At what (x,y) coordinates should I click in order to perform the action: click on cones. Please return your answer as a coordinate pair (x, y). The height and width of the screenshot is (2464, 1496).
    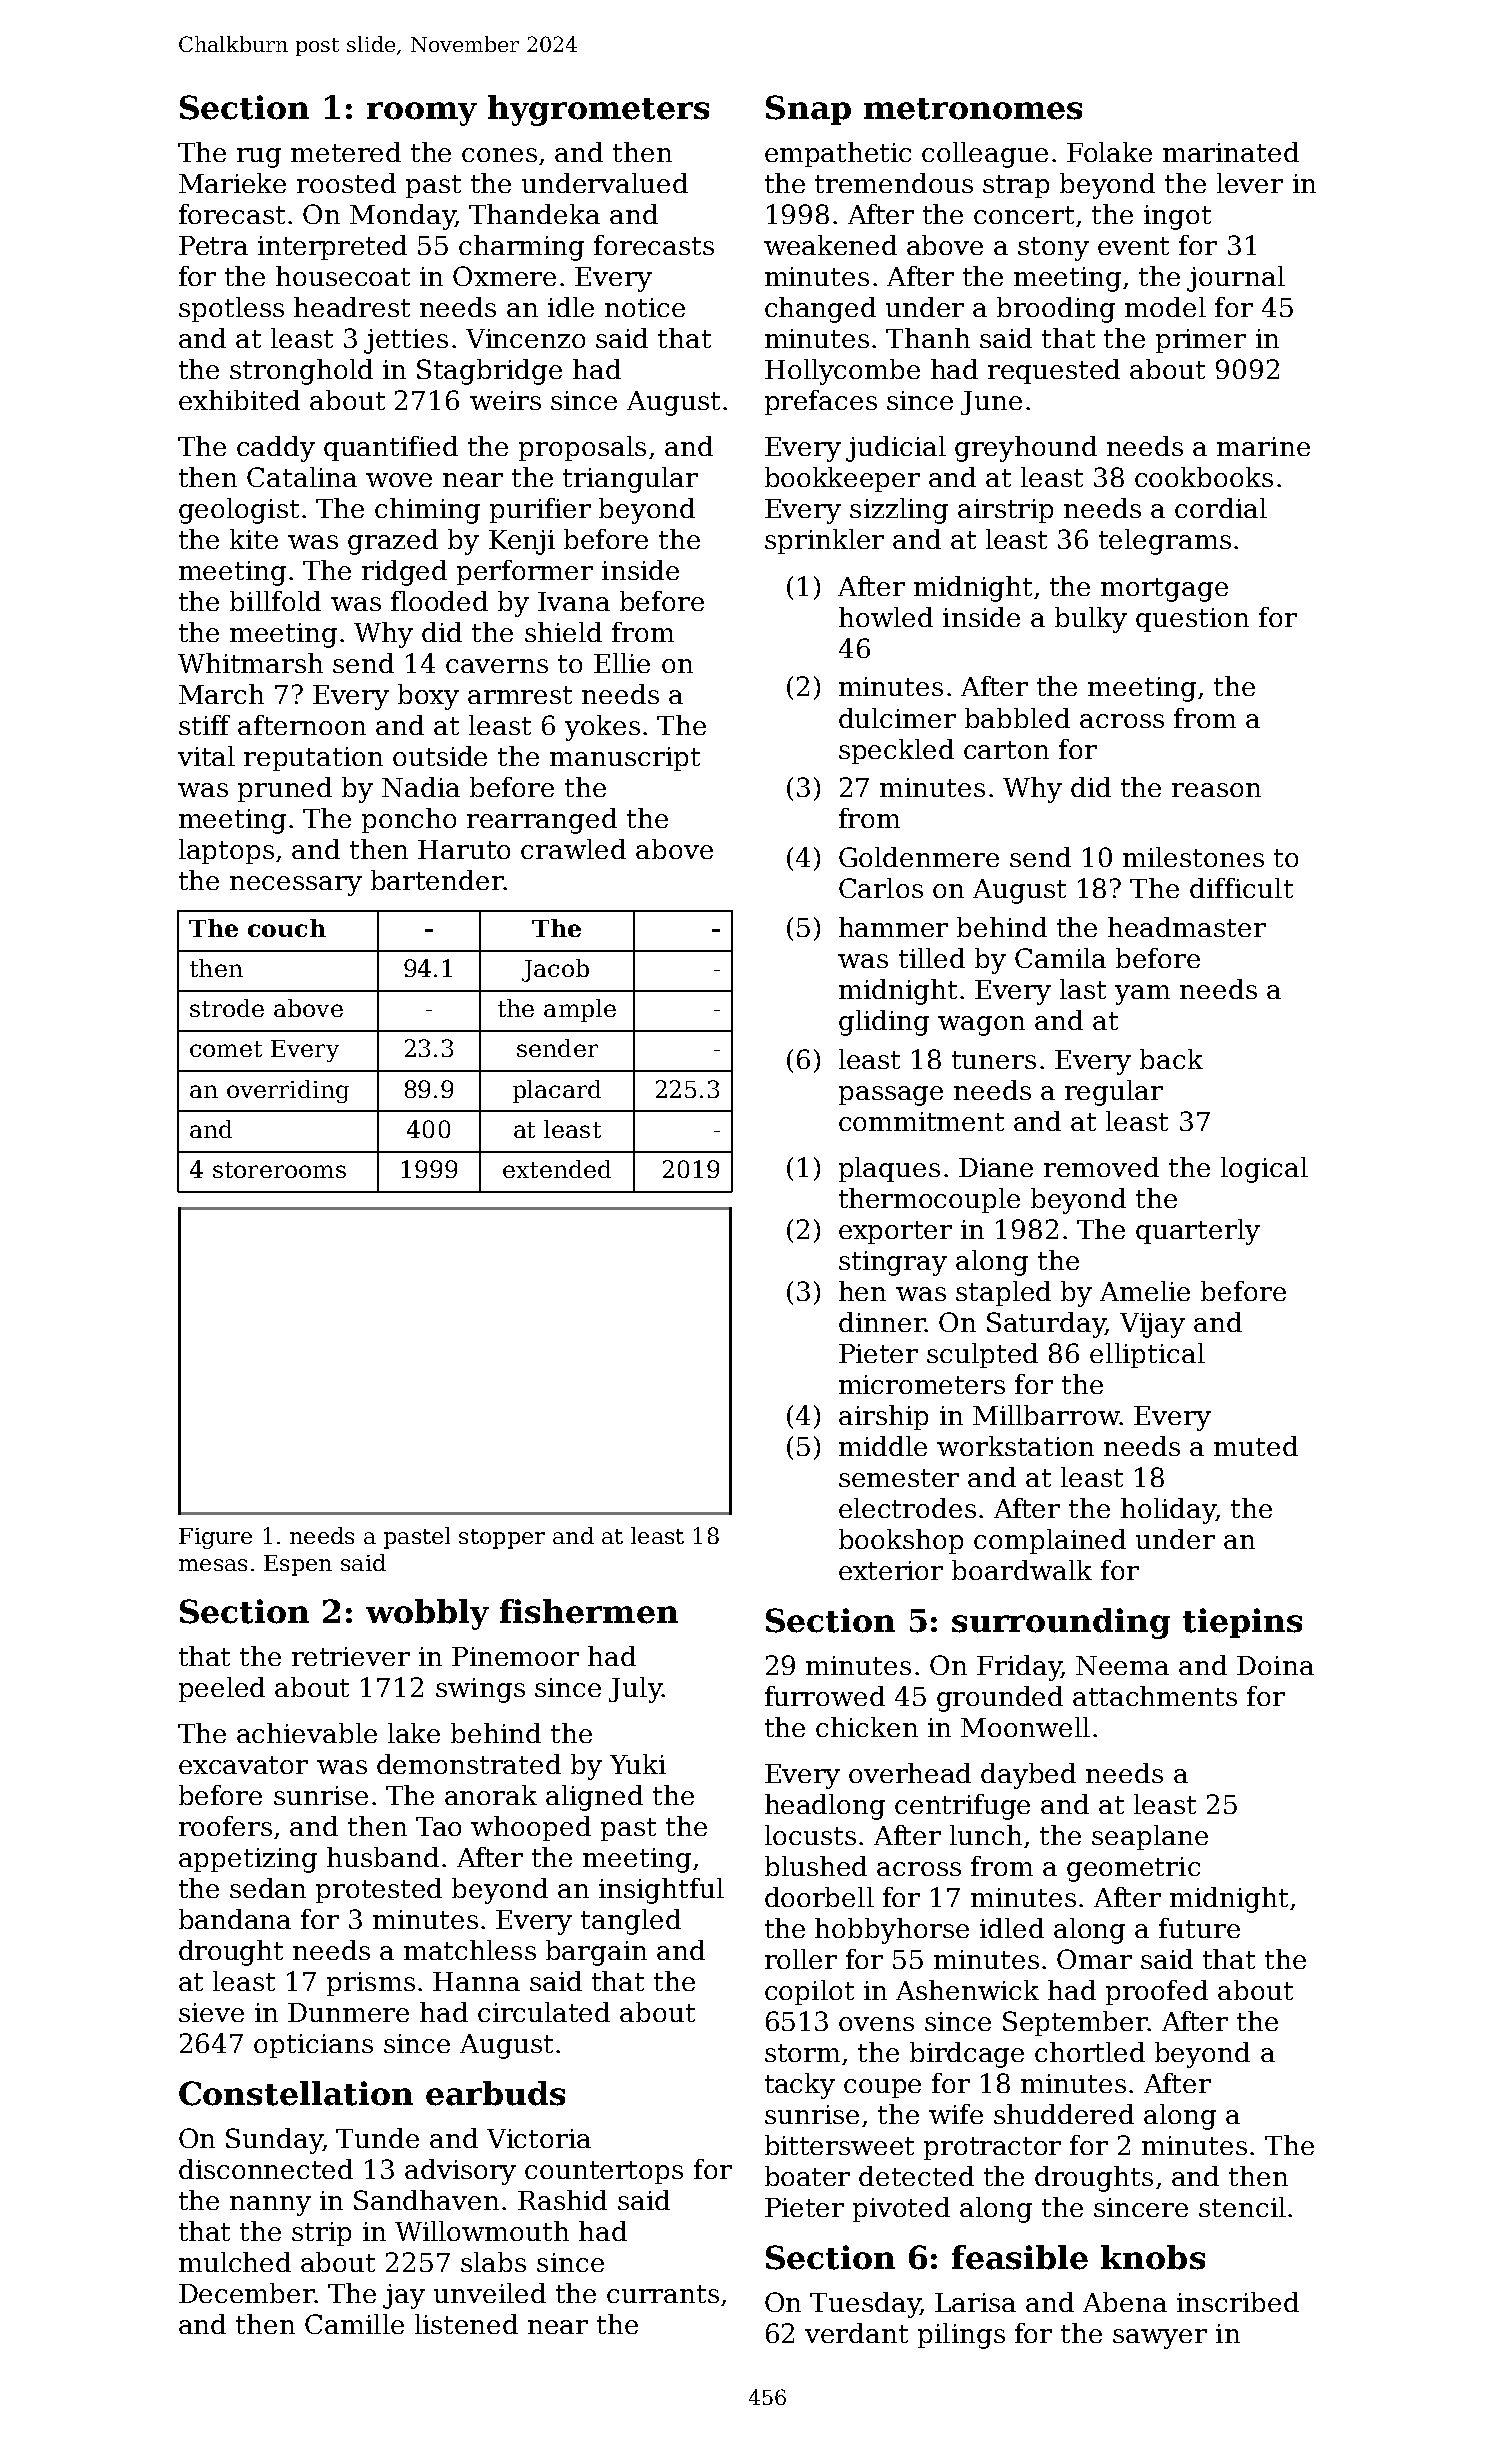
    Looking at the image, I should click on (499, 155).
